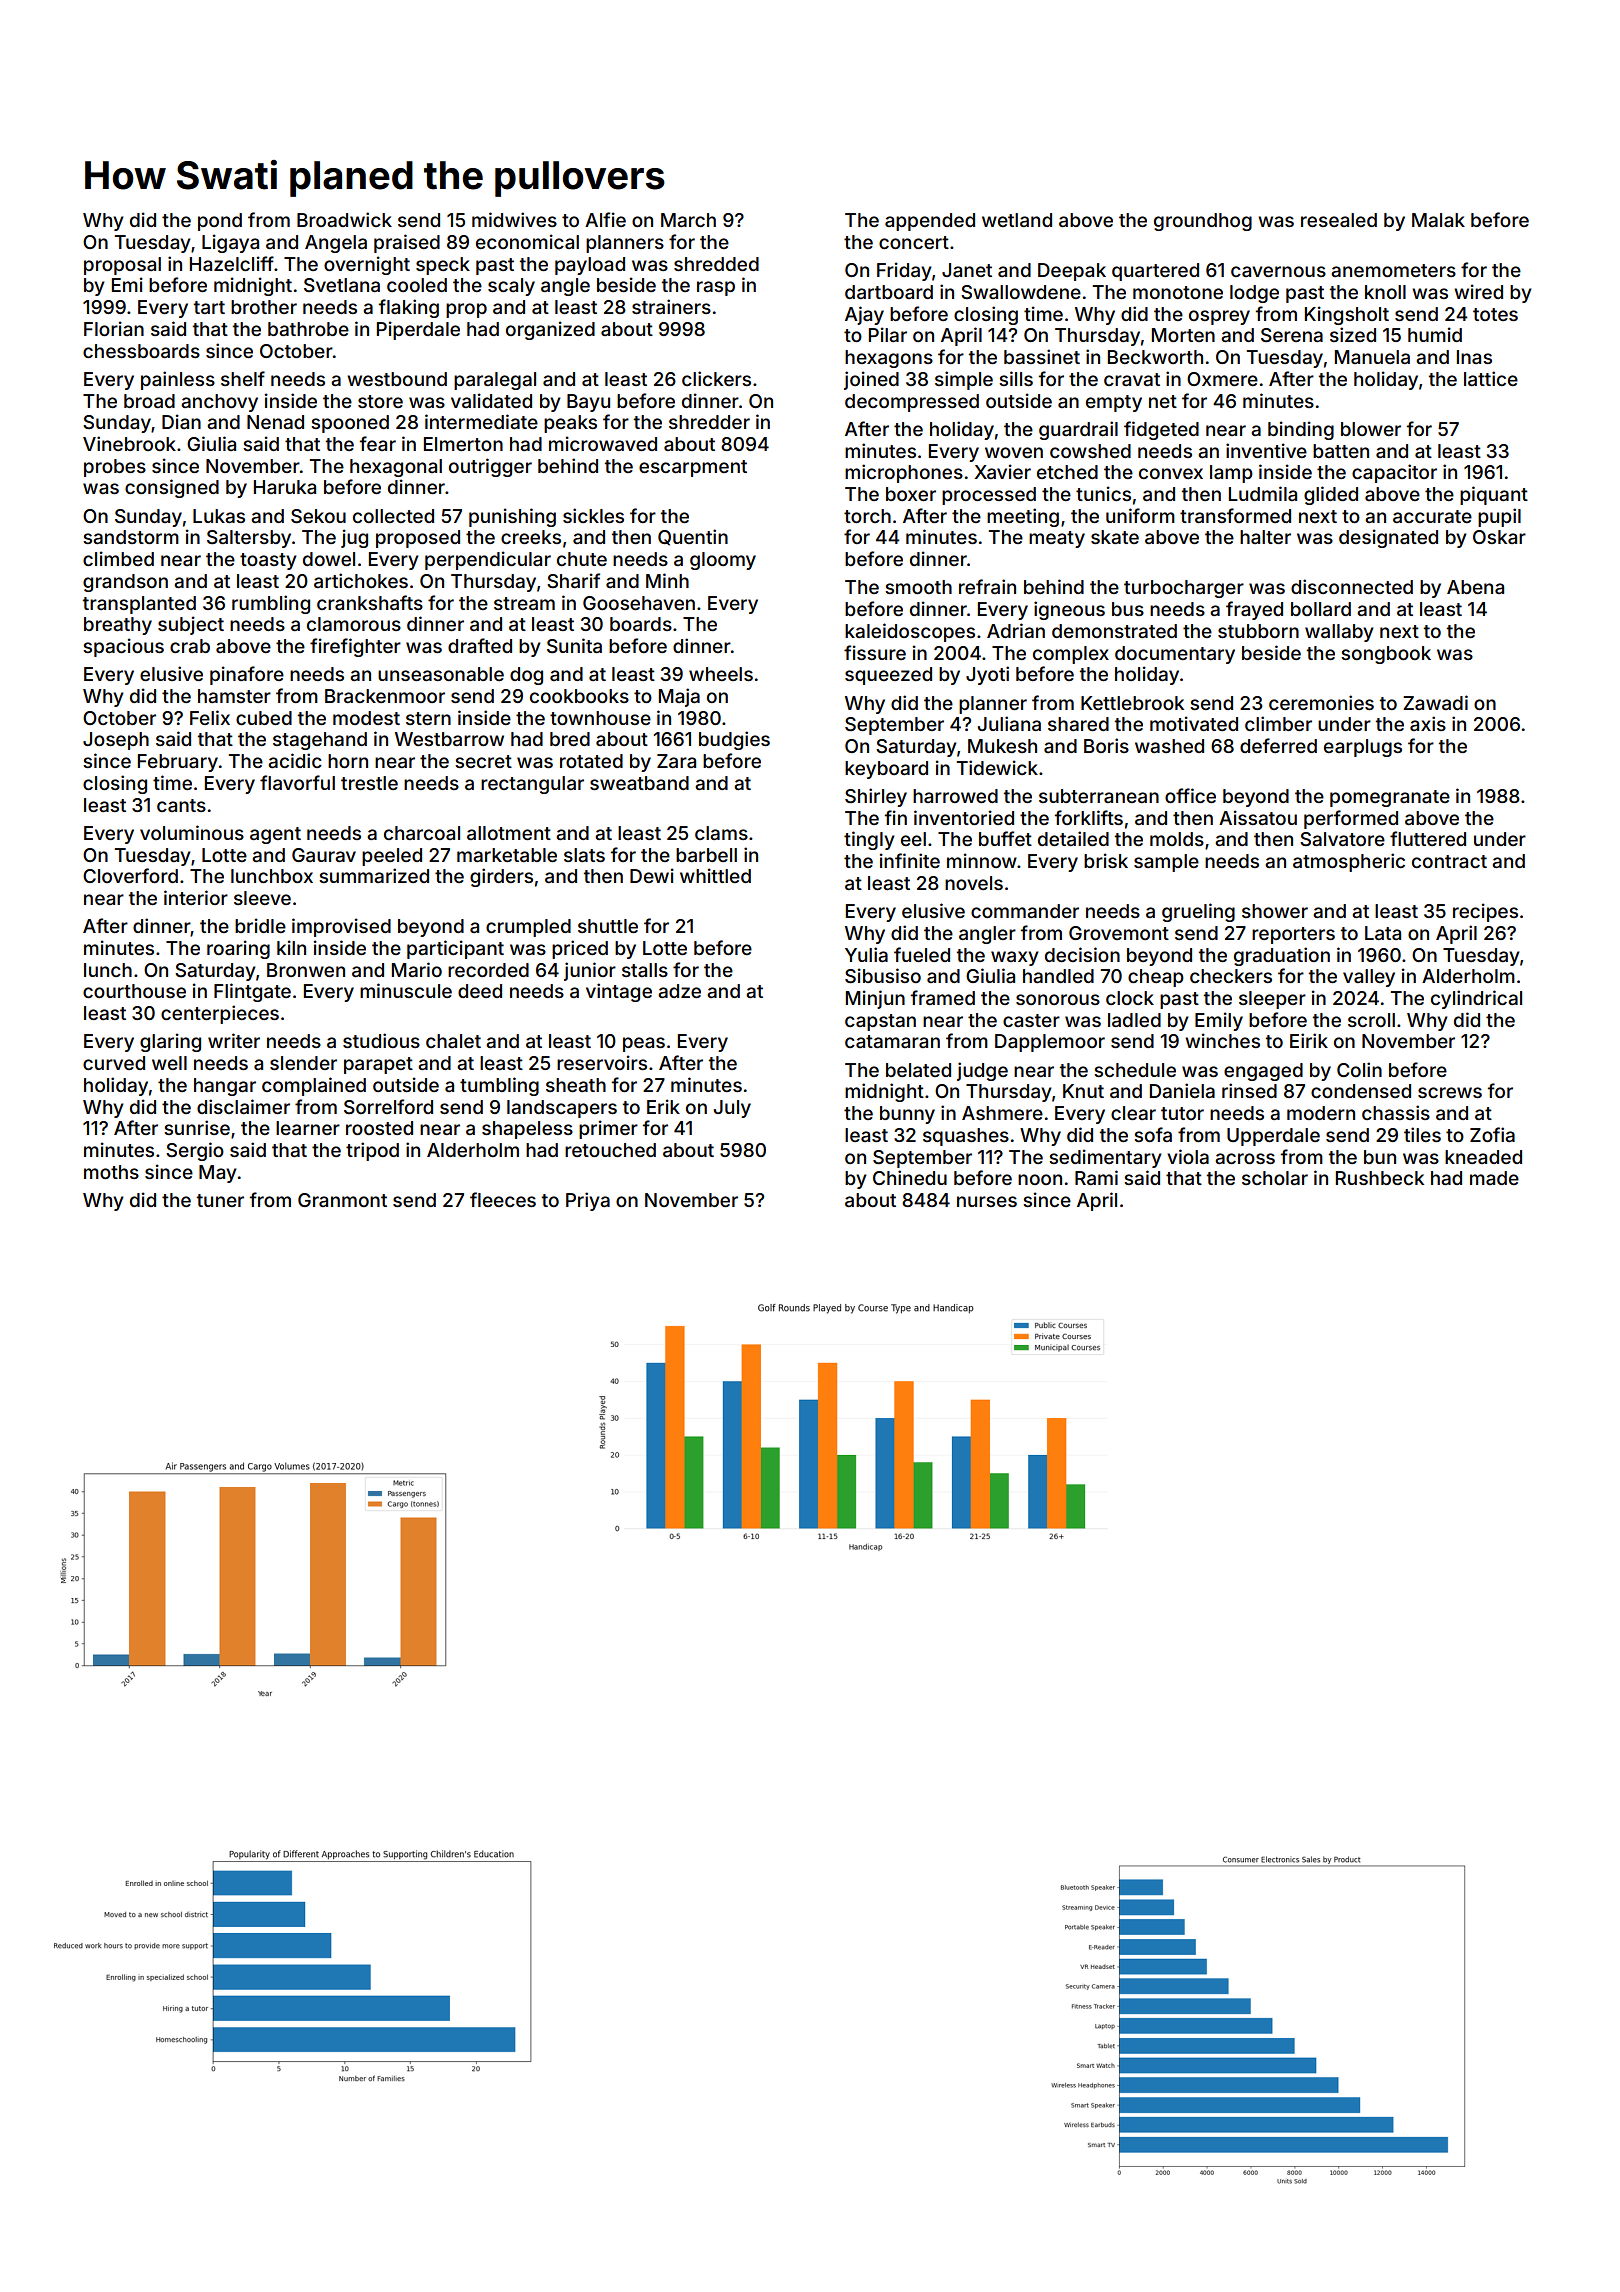 Image resolution: width=1620 pixels, height=2292 pixels. I want to click on smooth, so click(918, 587).
